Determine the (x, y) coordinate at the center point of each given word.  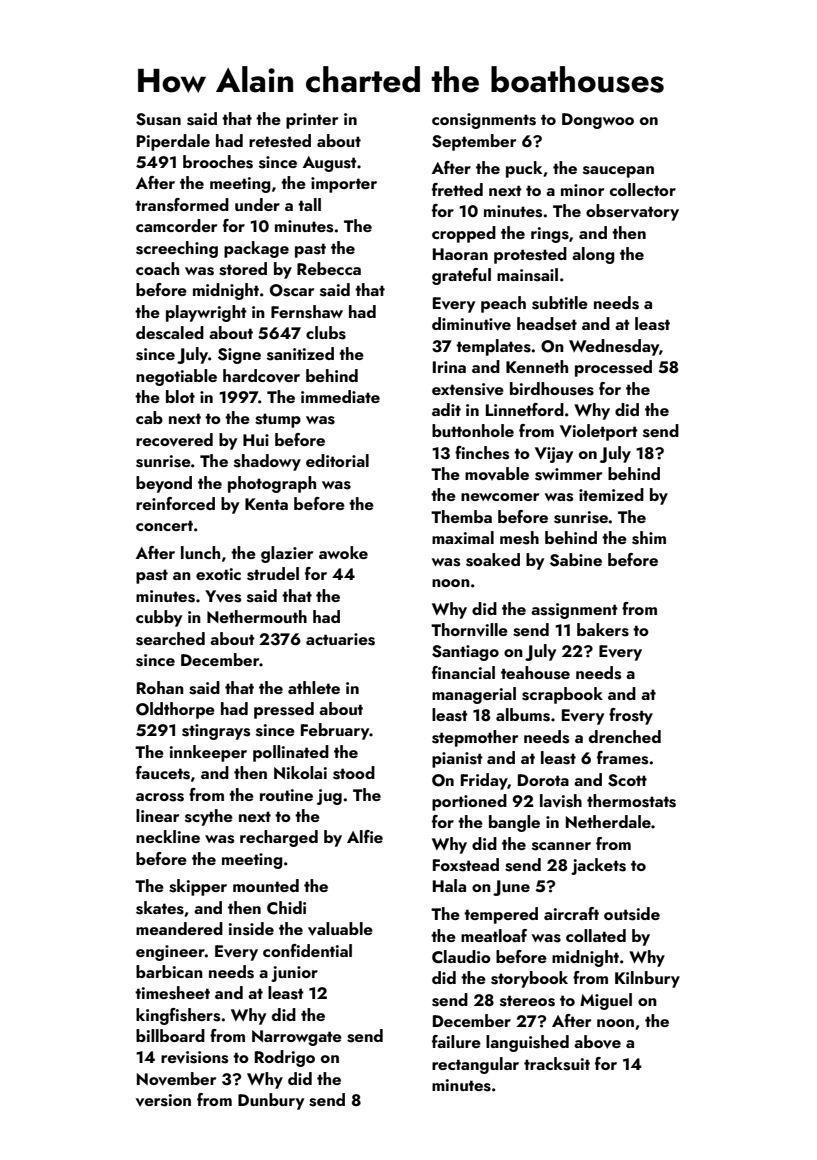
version (163, 1100)
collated (596, 935)
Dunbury (271, 1101)
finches (482, 453)
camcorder (176, 225)
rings (550, 235)
